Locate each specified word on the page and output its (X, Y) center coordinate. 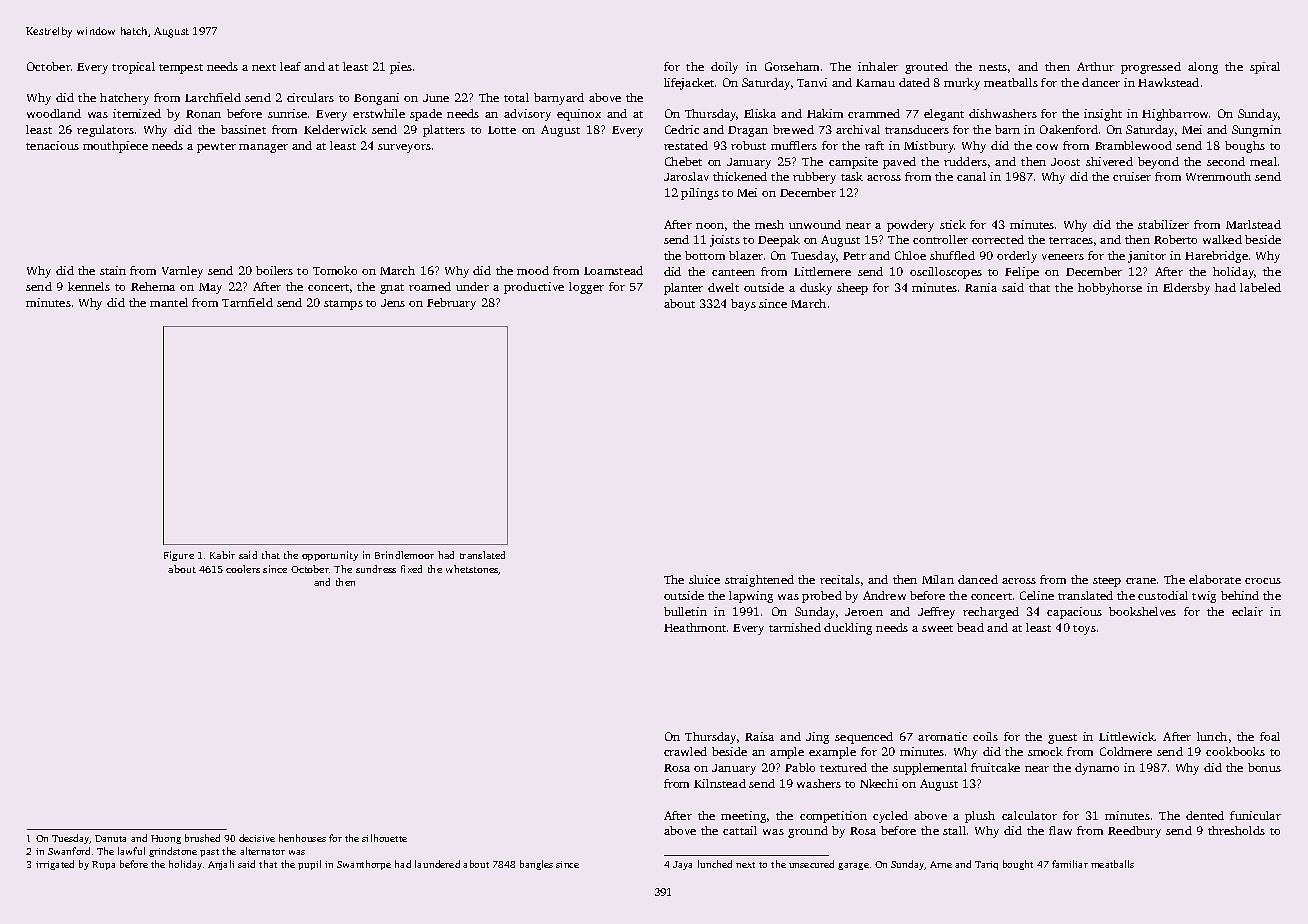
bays (743, 305)
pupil (309, 865)
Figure (179, 556)
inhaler (878, 66)
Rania (981, 287)
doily (724, 68)
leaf (290, 66)
